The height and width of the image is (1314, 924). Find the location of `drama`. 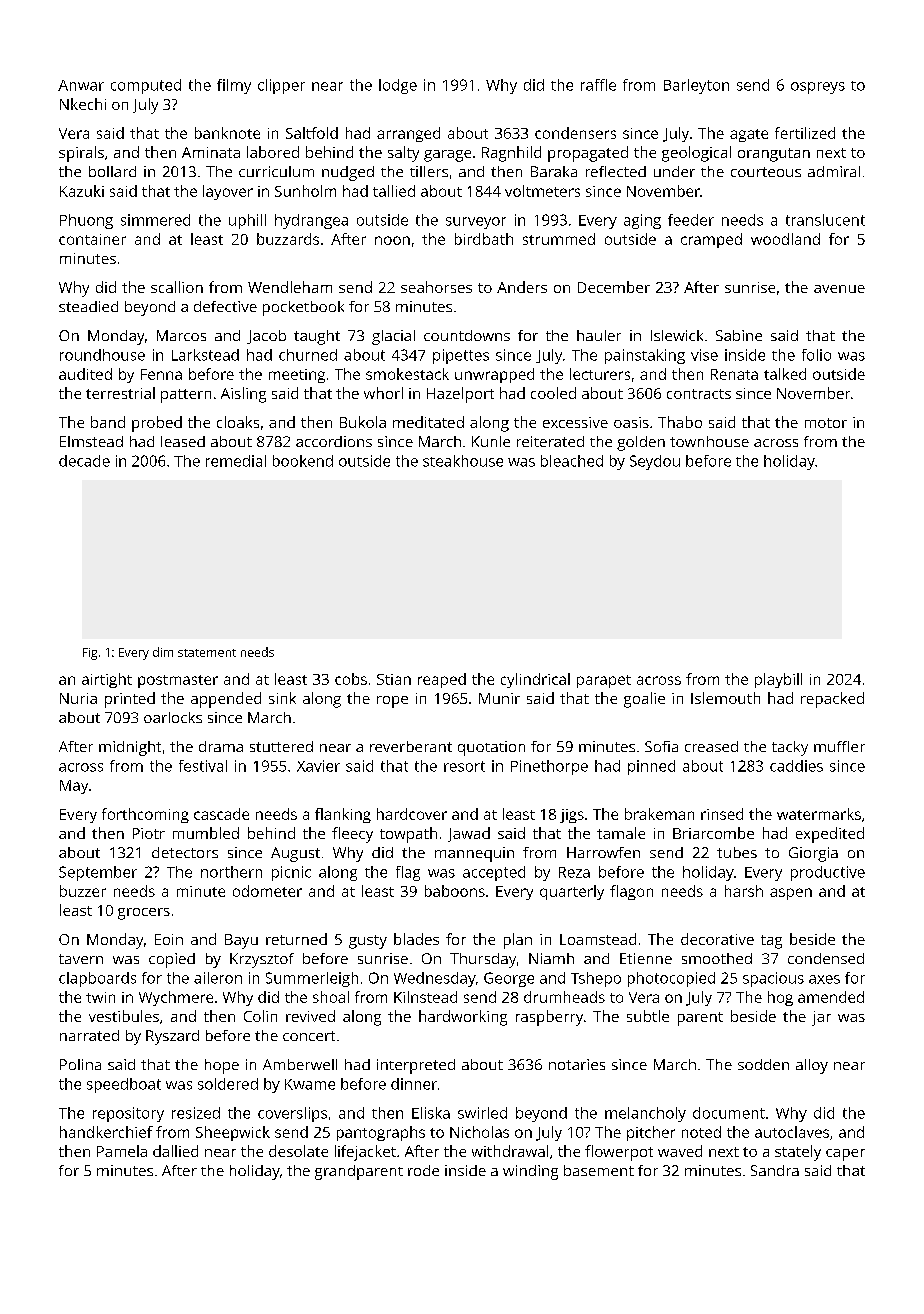

drama is located at coordinates (221, 746).
